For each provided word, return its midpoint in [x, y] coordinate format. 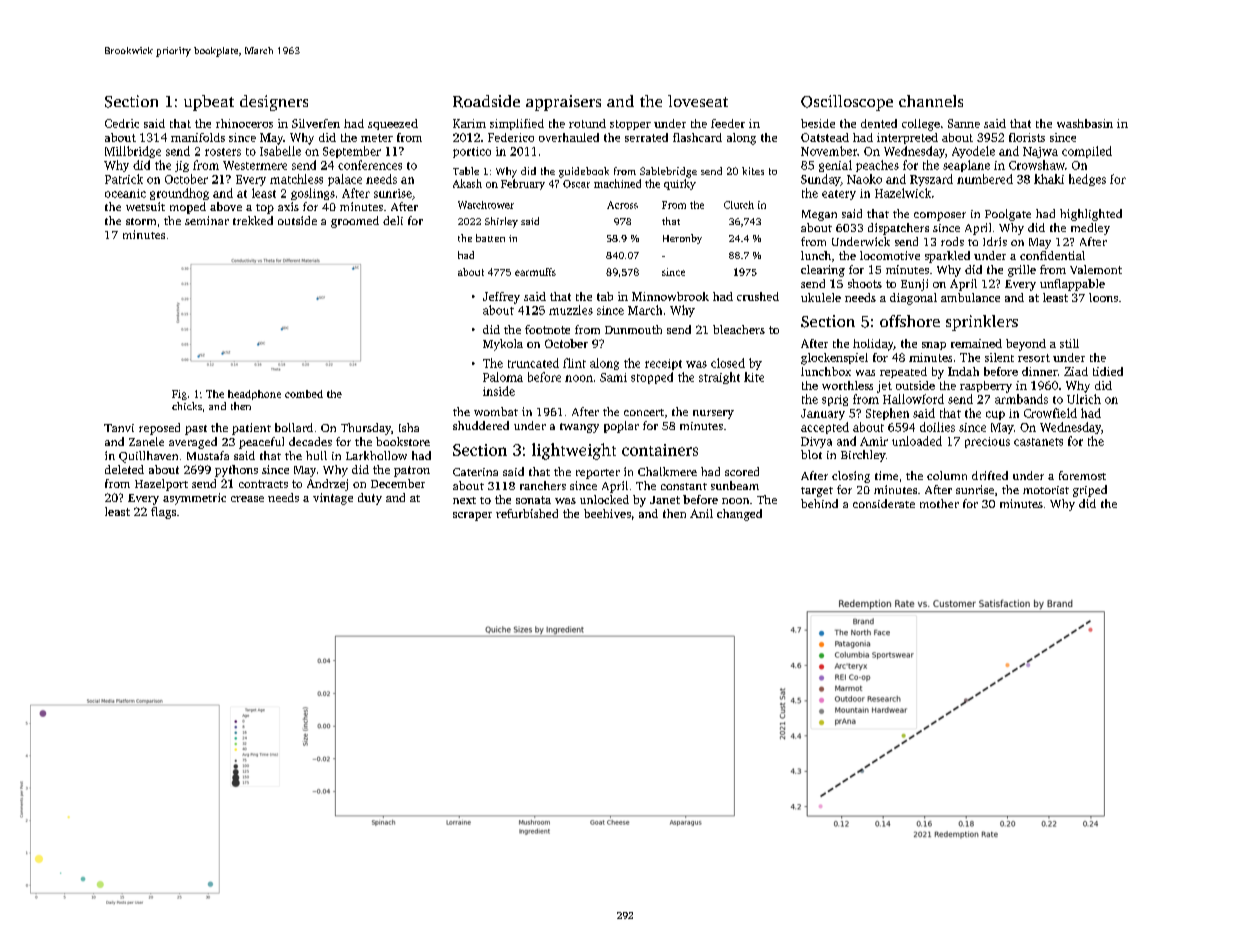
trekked [253, 220]
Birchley [863, 456]
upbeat [209, 103]
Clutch [739, 205]
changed [739, 515]
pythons [236, 471]
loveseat [698, 101]
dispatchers [898, 229]
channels [931, 101]
